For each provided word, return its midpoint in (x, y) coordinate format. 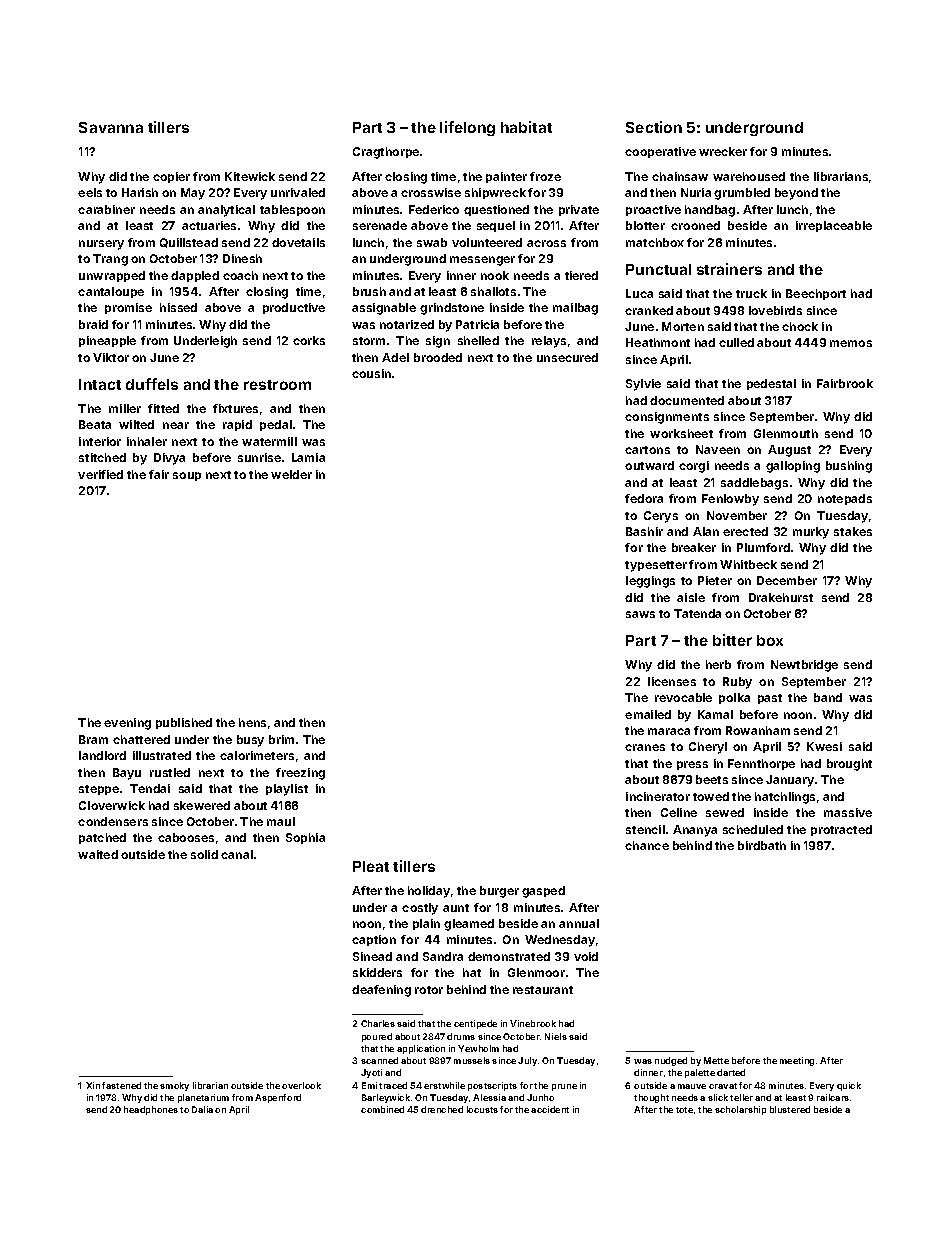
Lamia (308, 457)
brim (281, 739)
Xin (93, 1085)
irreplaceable (834, 226)
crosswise (431, 192)
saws (640, 614)
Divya (169, 459)
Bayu (127, 774)
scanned (379, 1060)
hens (252, 722)
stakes (853, 531)
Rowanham (758, 730)
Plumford (763, 547)
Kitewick (250, 176)
